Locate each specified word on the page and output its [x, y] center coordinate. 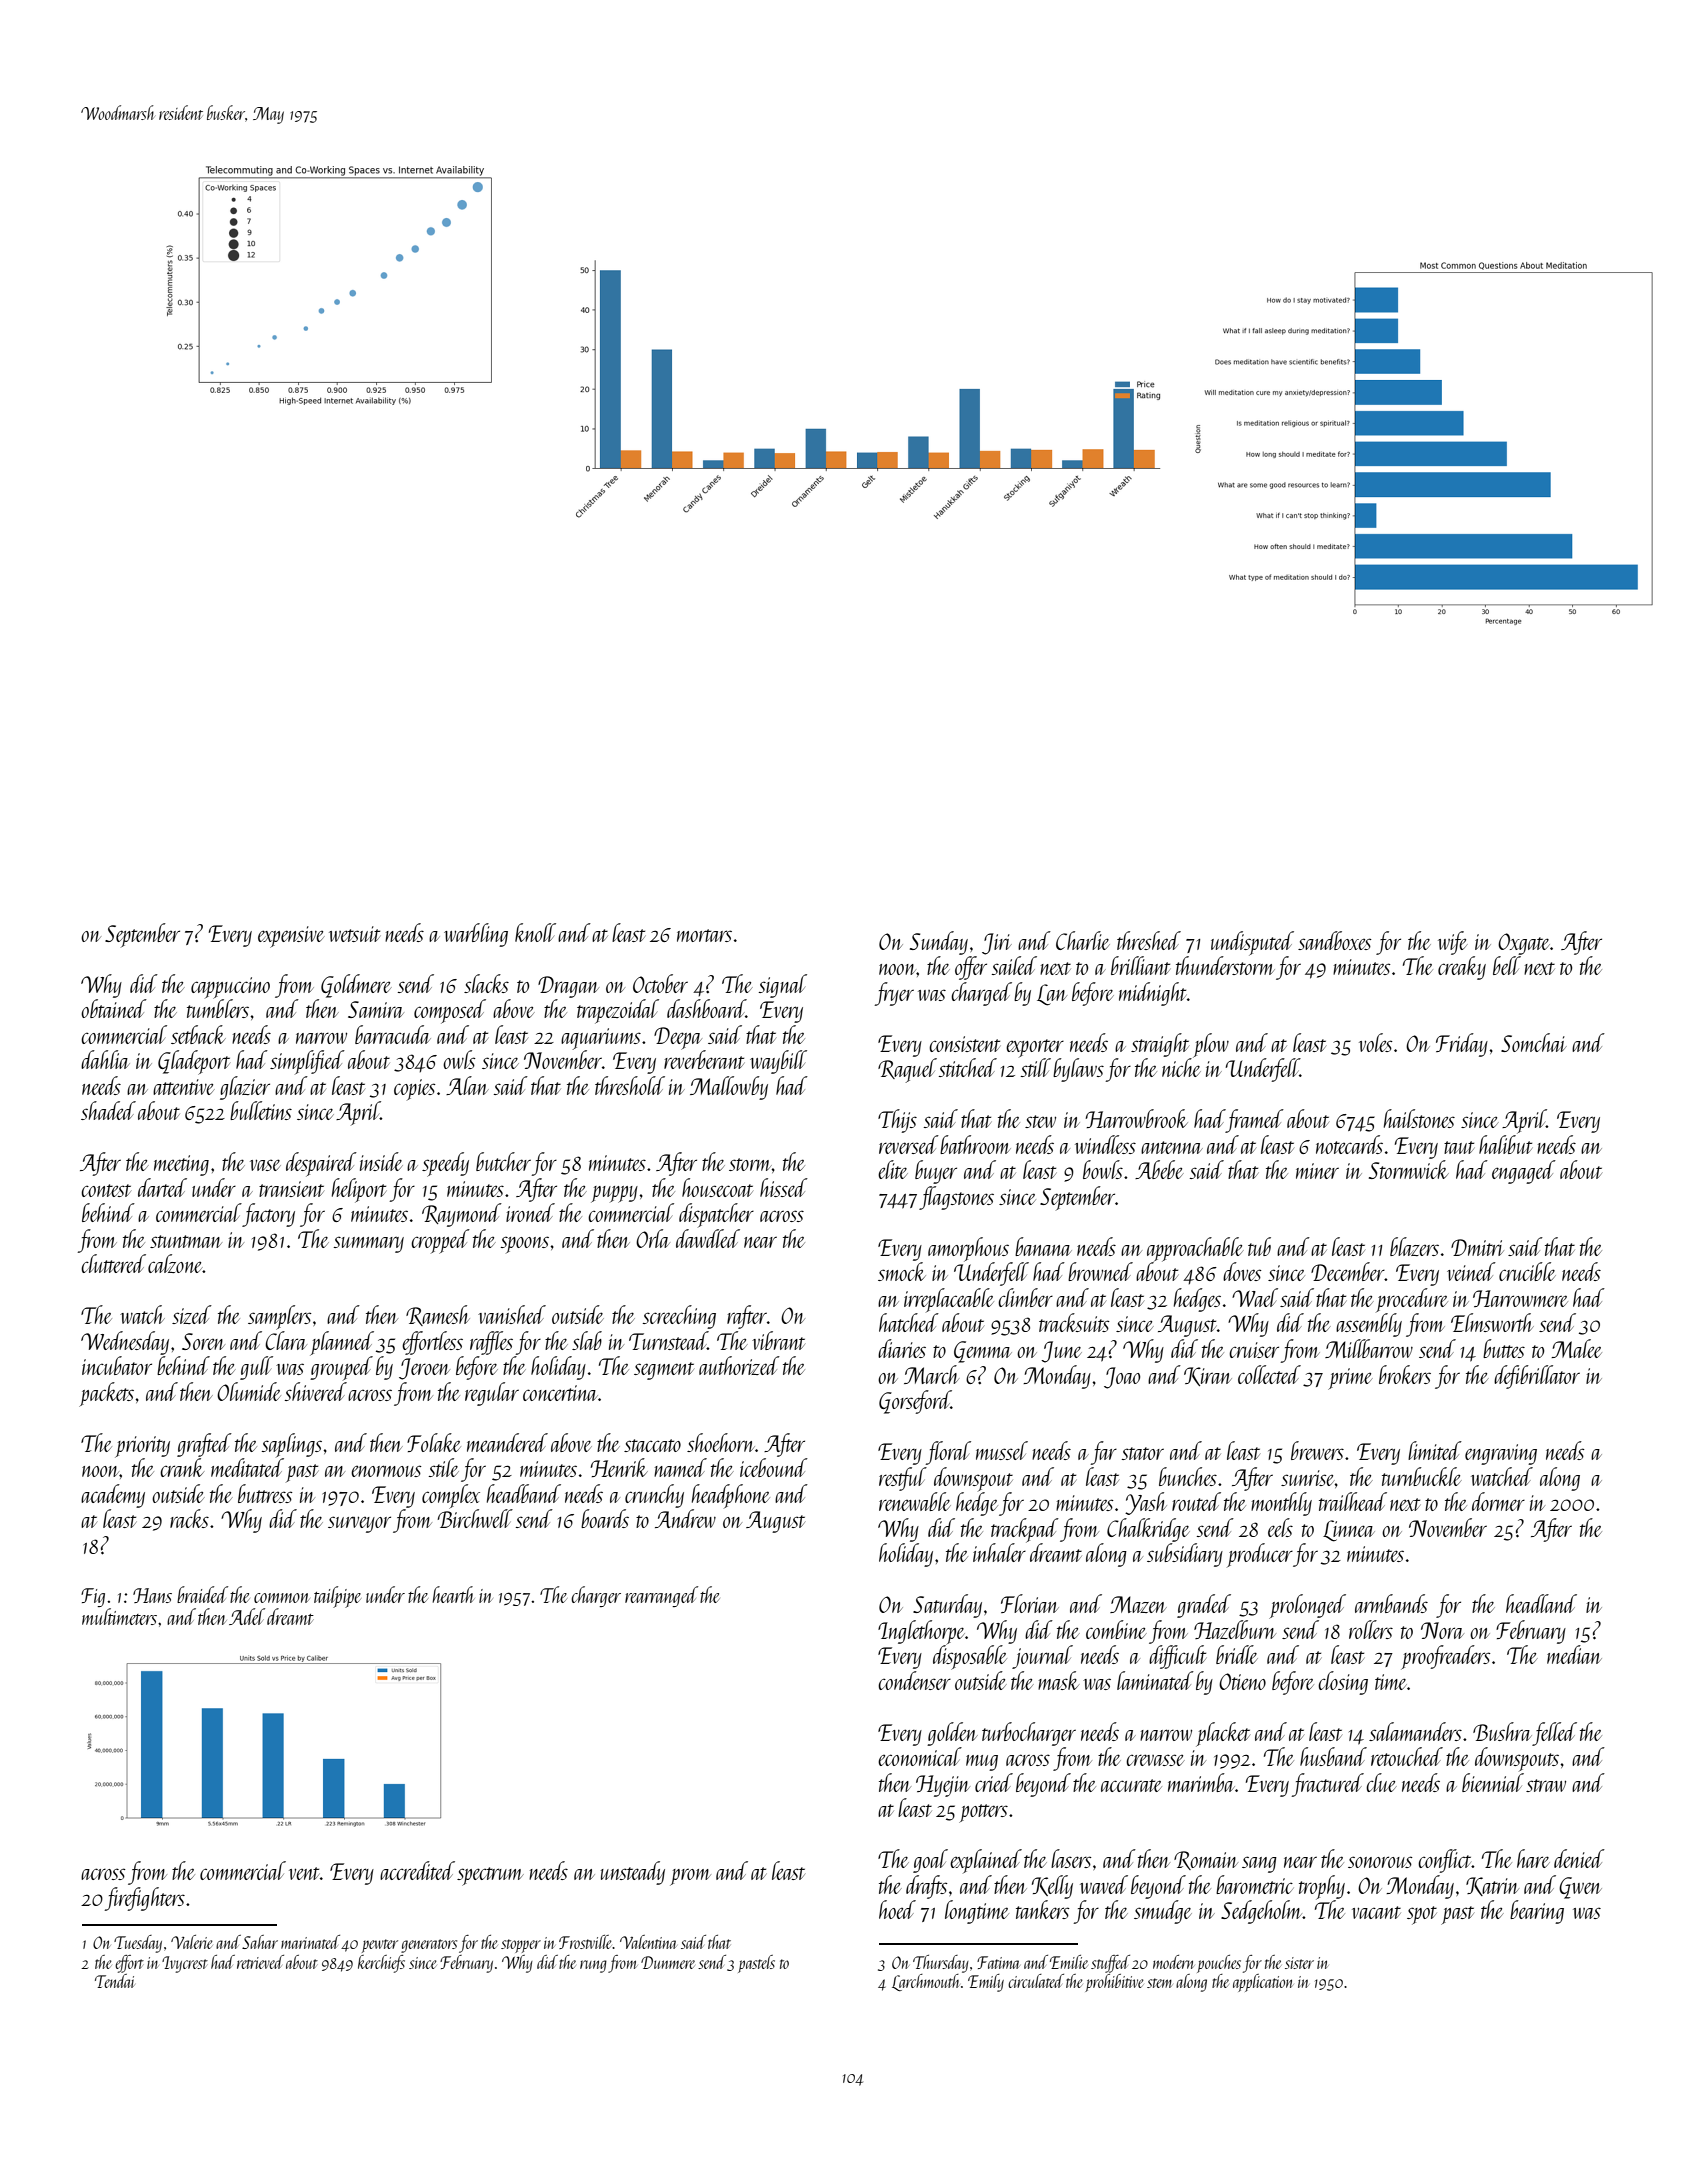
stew [1040, 1121]
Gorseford [915, 1402]
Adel [247, 1616]
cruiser [1254, 1350]
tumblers [218, 1008]
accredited [417, 1870]
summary [369, 1244]
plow [1211, 1045]
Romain [1206, 1860]
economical [920, 1756]
